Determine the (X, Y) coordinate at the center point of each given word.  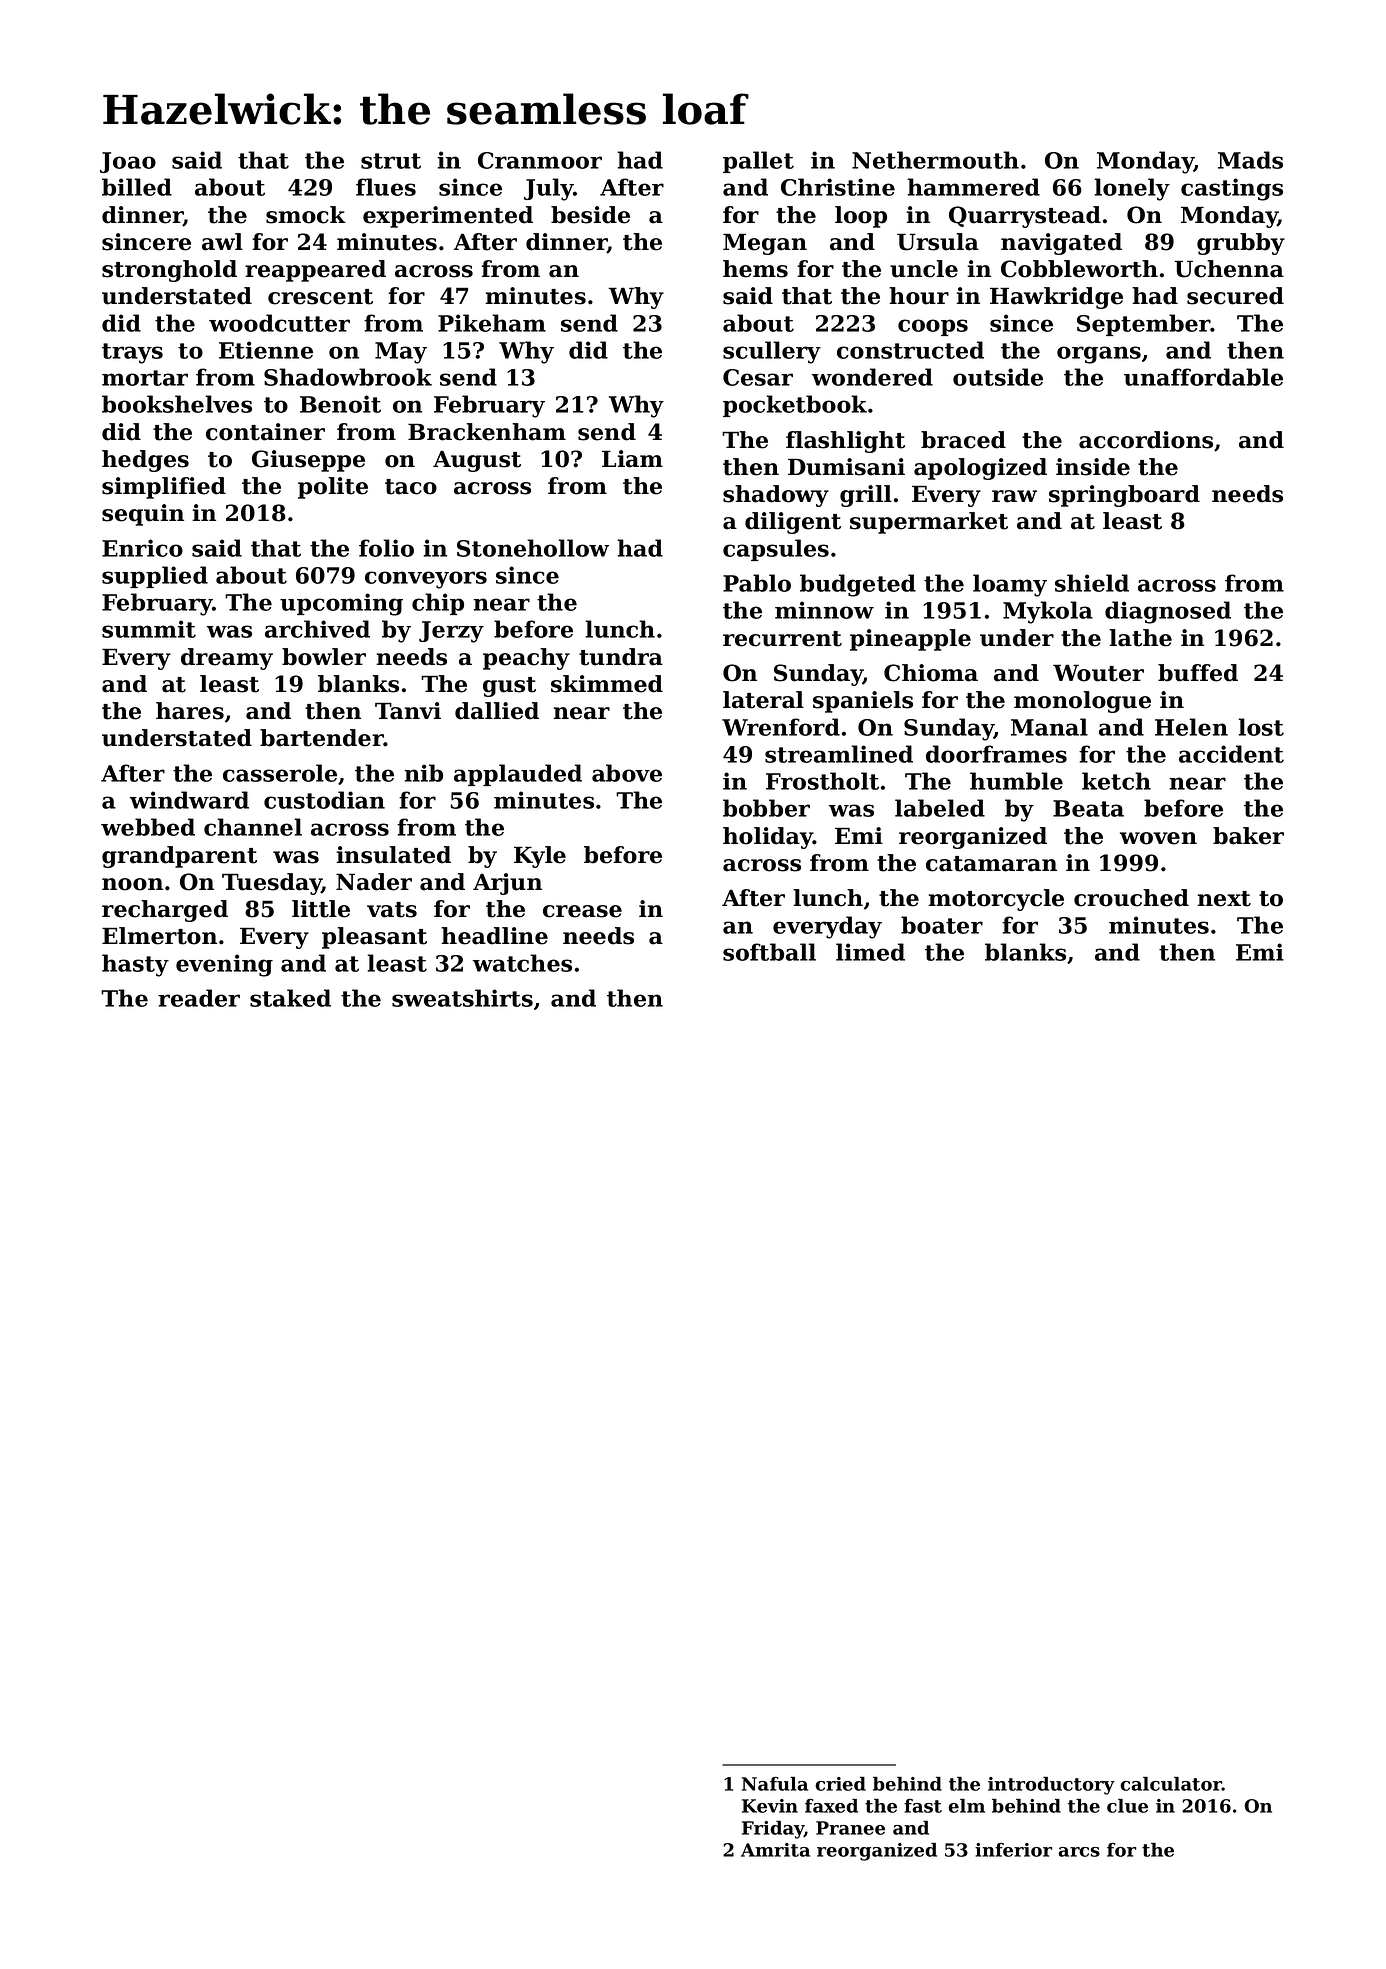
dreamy (227, 659)
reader (199, 998)
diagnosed (1168, 612)
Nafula (775, 1783)
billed (137, 187)
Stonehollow (533, 548)
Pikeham (492, 323)
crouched (1131, 898)
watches (522, 963)
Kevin (770, 1806)
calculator (1171, 1784)
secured (1235, 296)
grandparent (179, 857)
